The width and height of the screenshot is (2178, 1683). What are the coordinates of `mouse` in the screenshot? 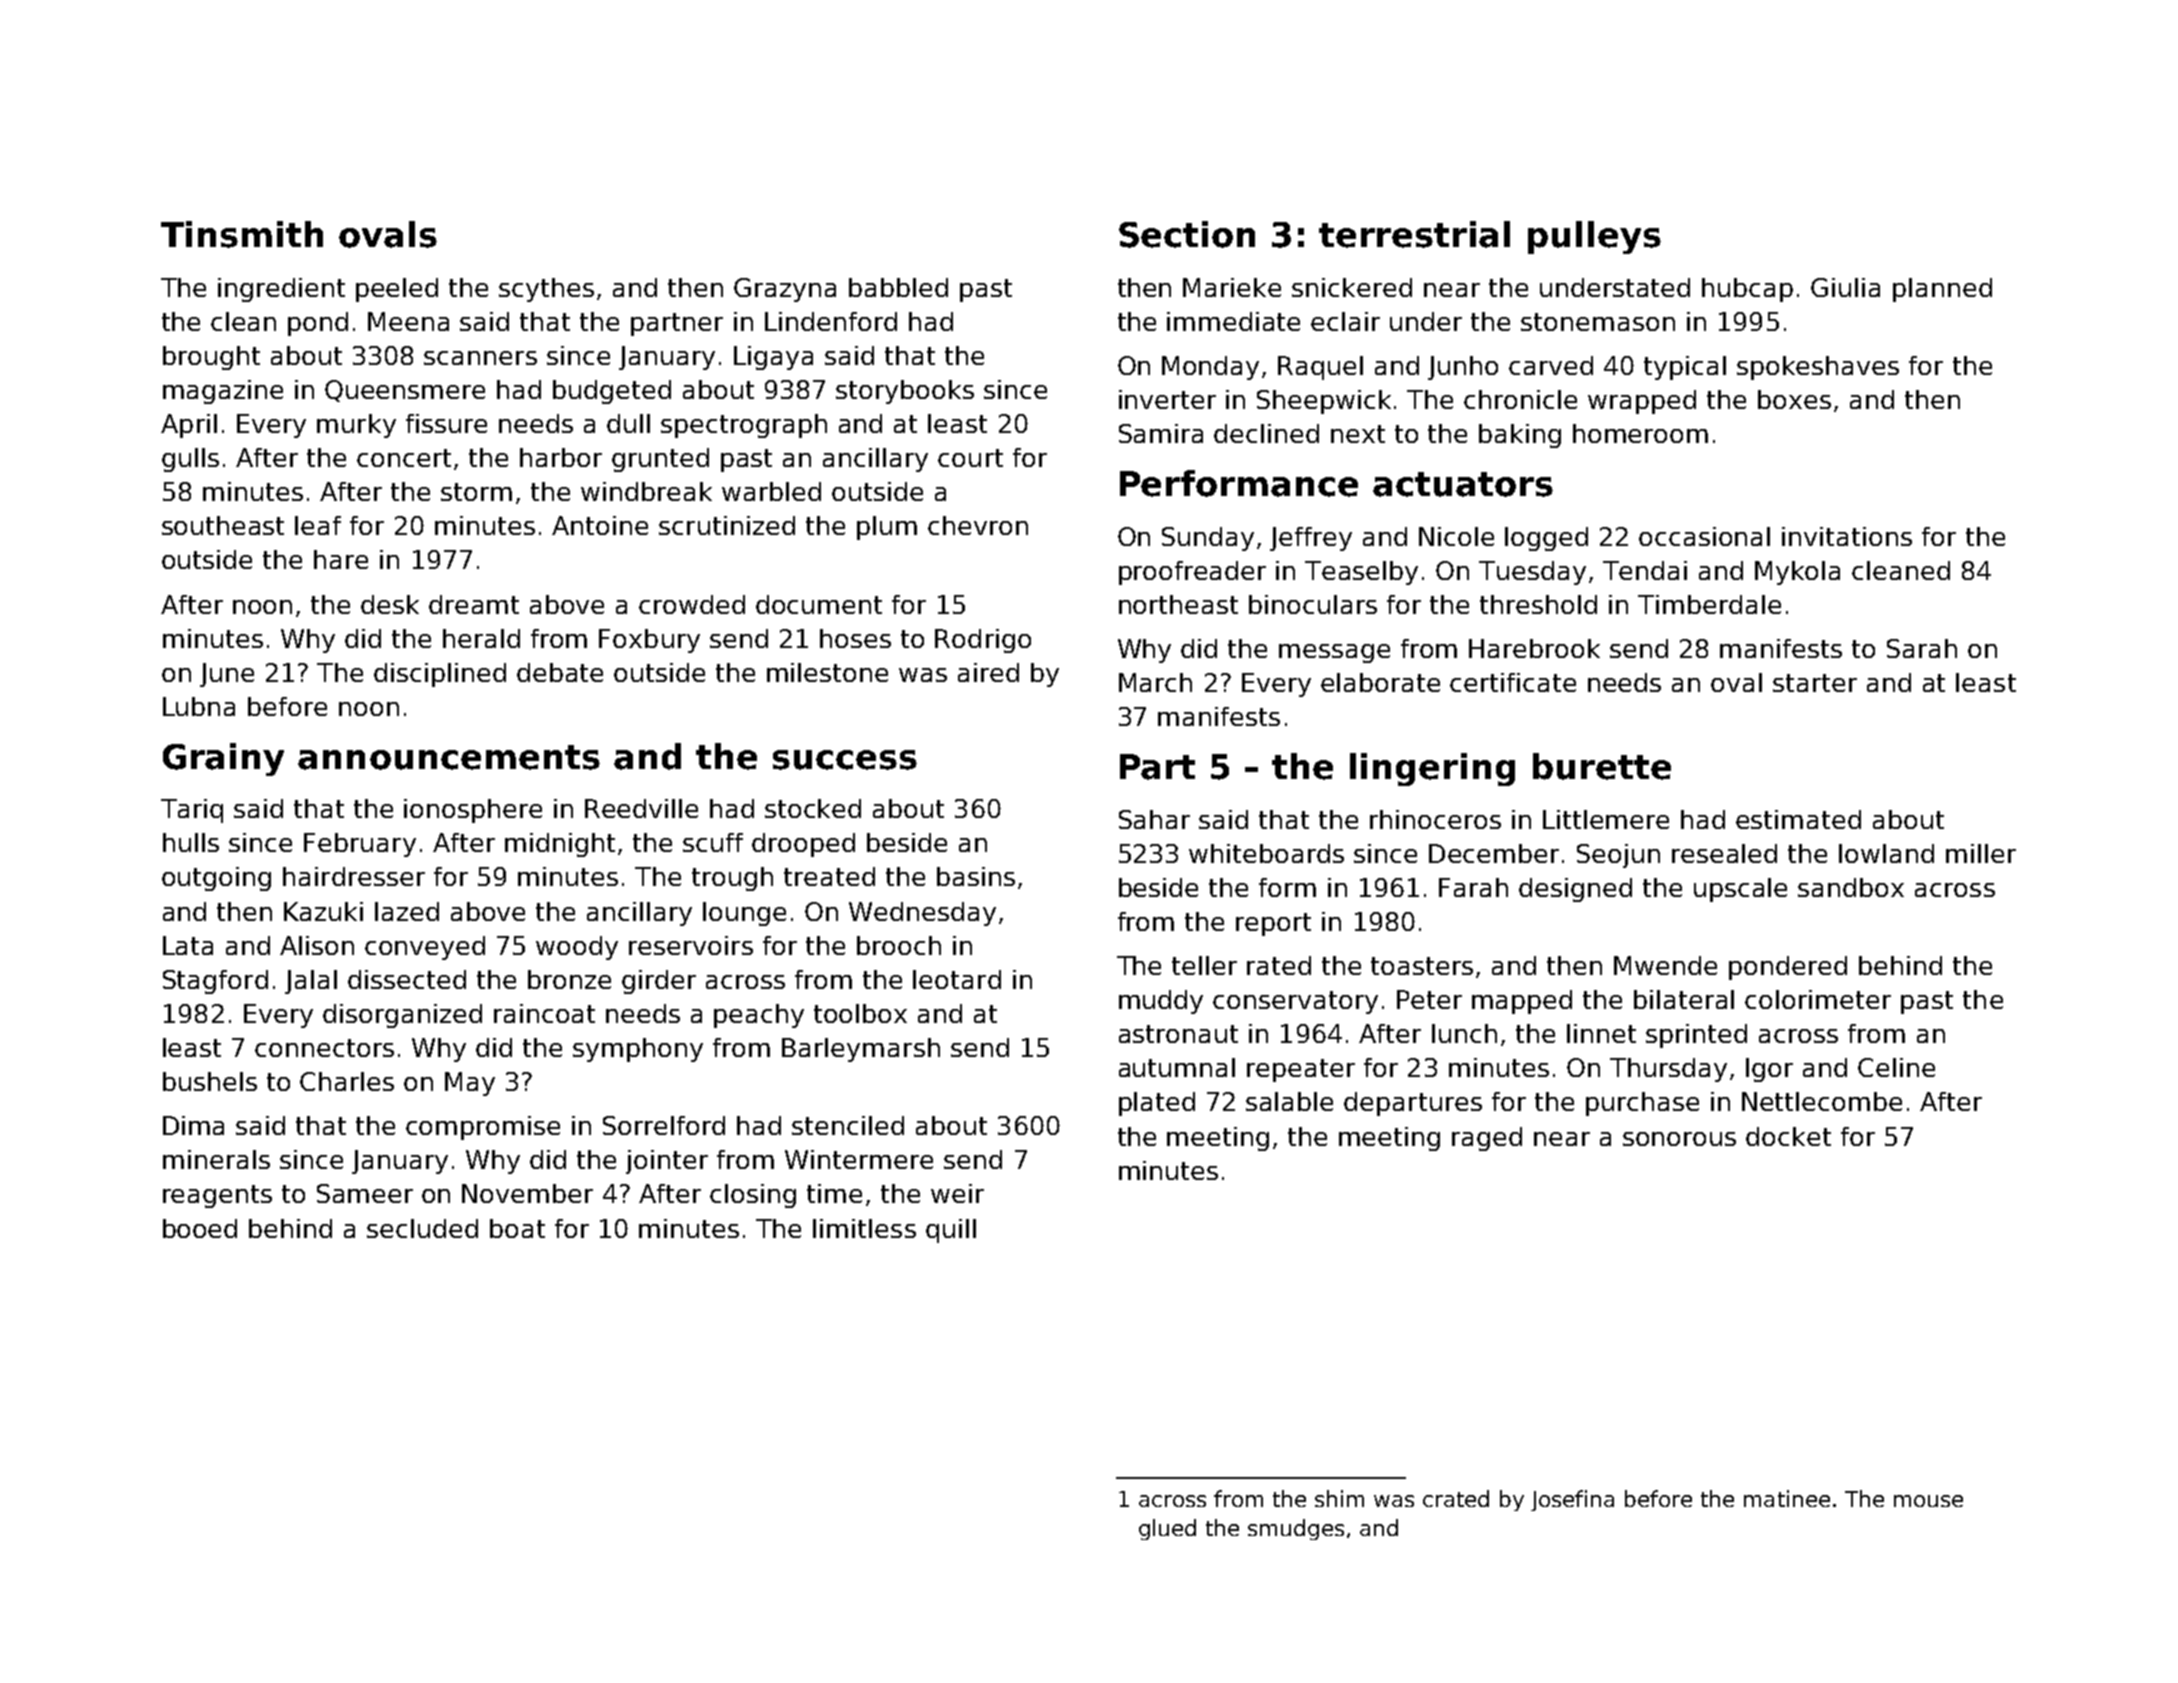 It's located at (1928, 1501).
